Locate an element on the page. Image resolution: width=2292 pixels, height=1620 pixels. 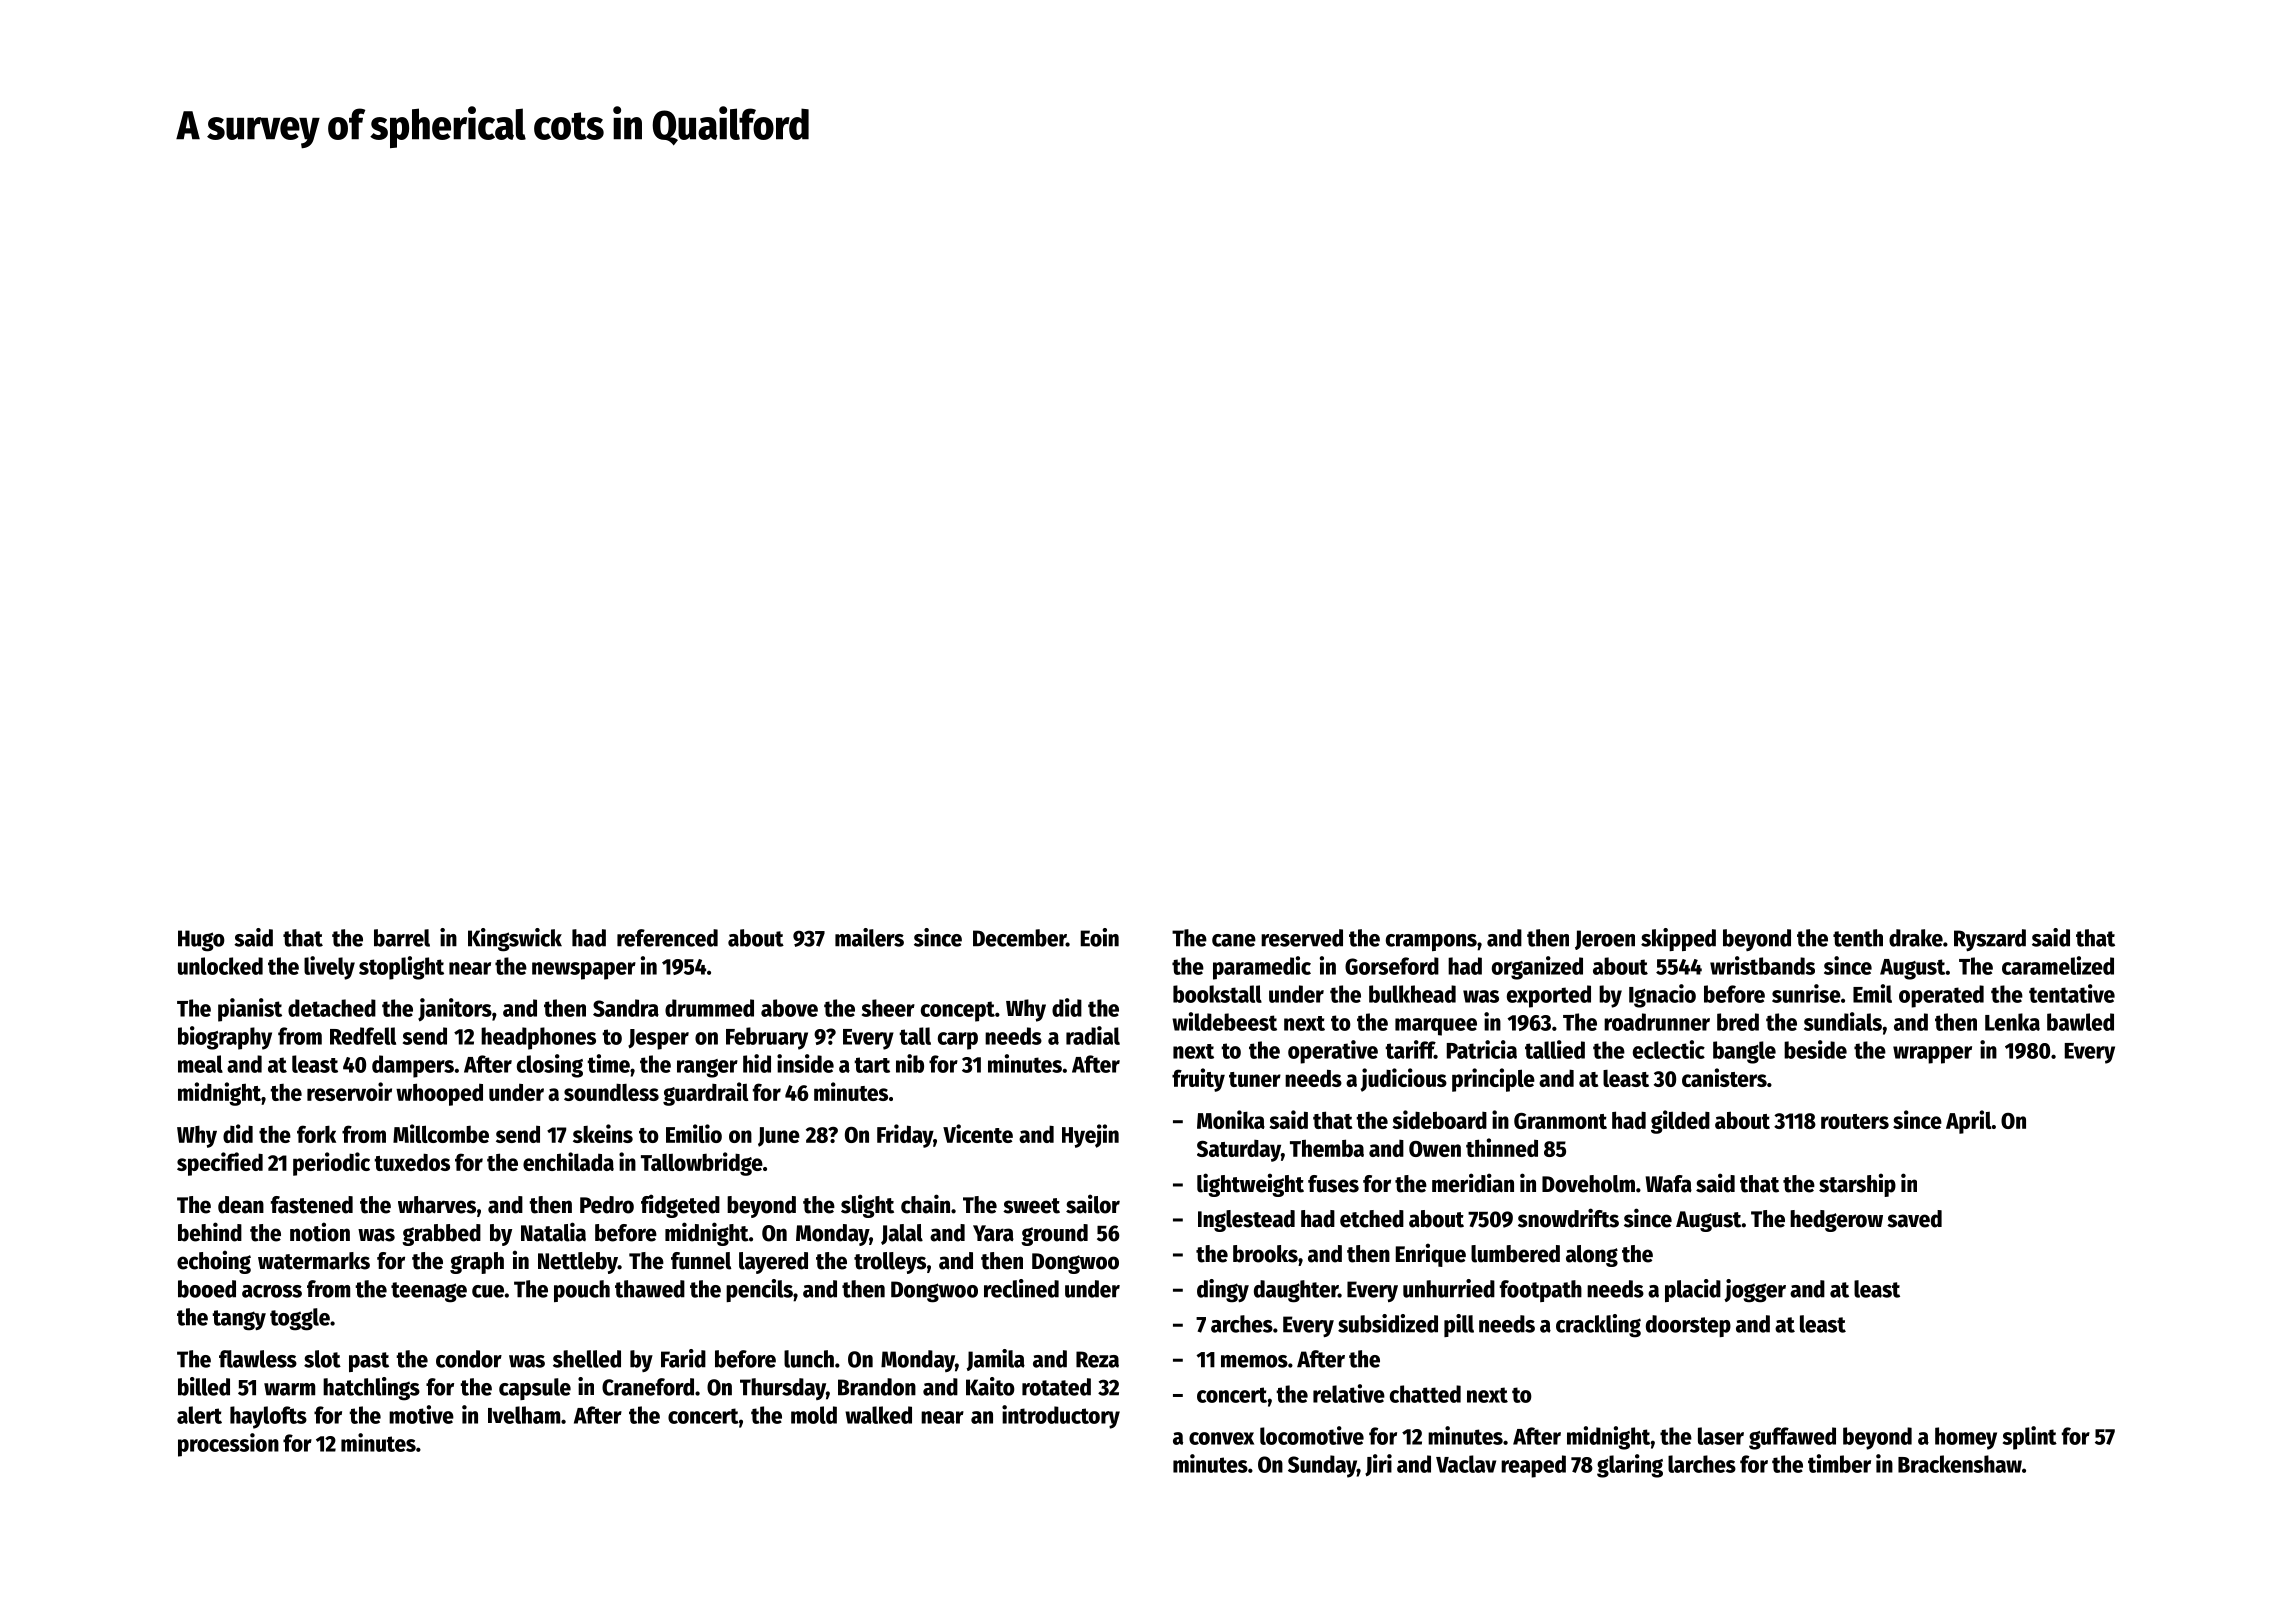
referenced is located at coordinates (667, 938).
